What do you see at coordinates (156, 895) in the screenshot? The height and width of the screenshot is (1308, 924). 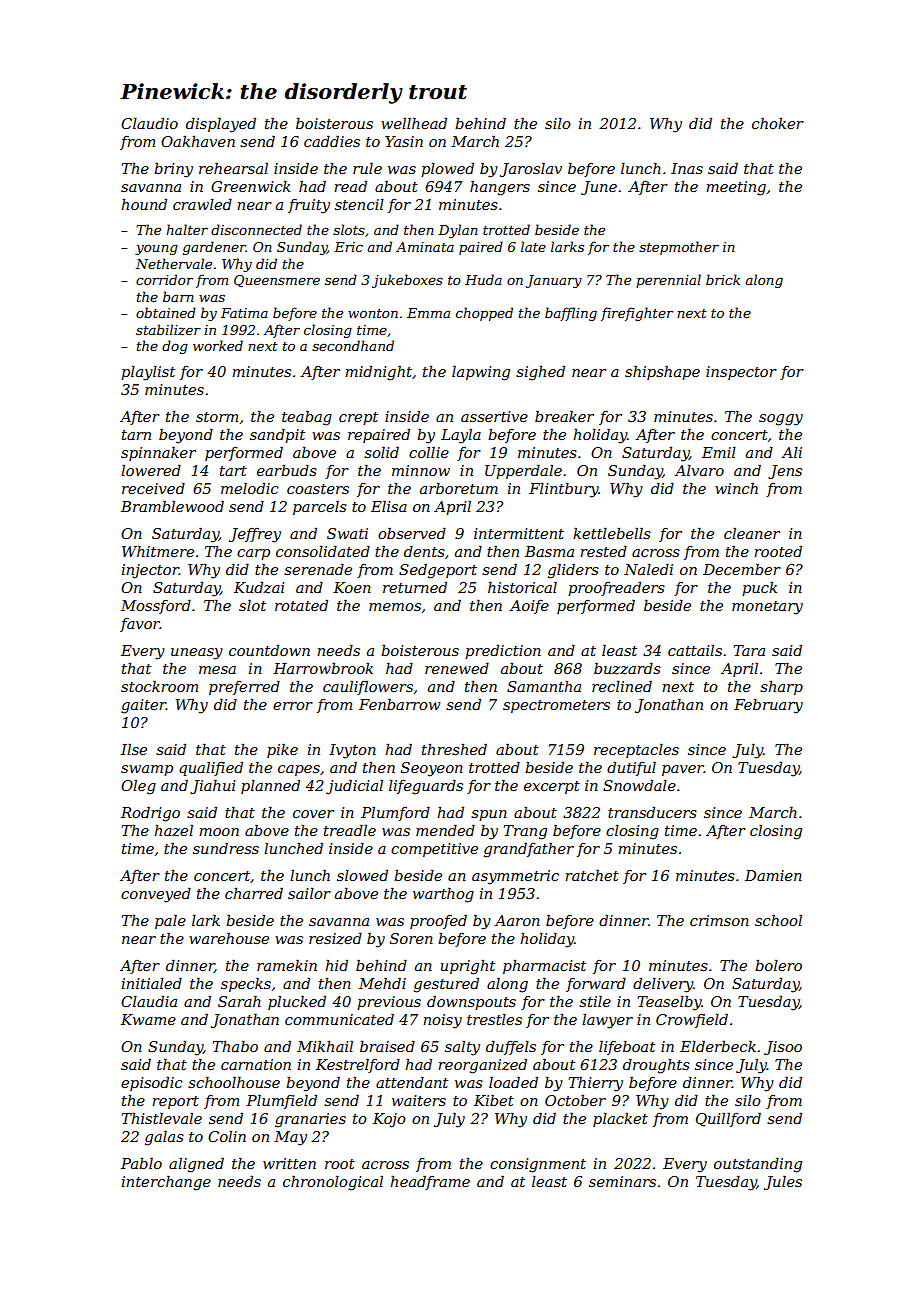 I see `conveyed` at bounding box center [156, 895].
